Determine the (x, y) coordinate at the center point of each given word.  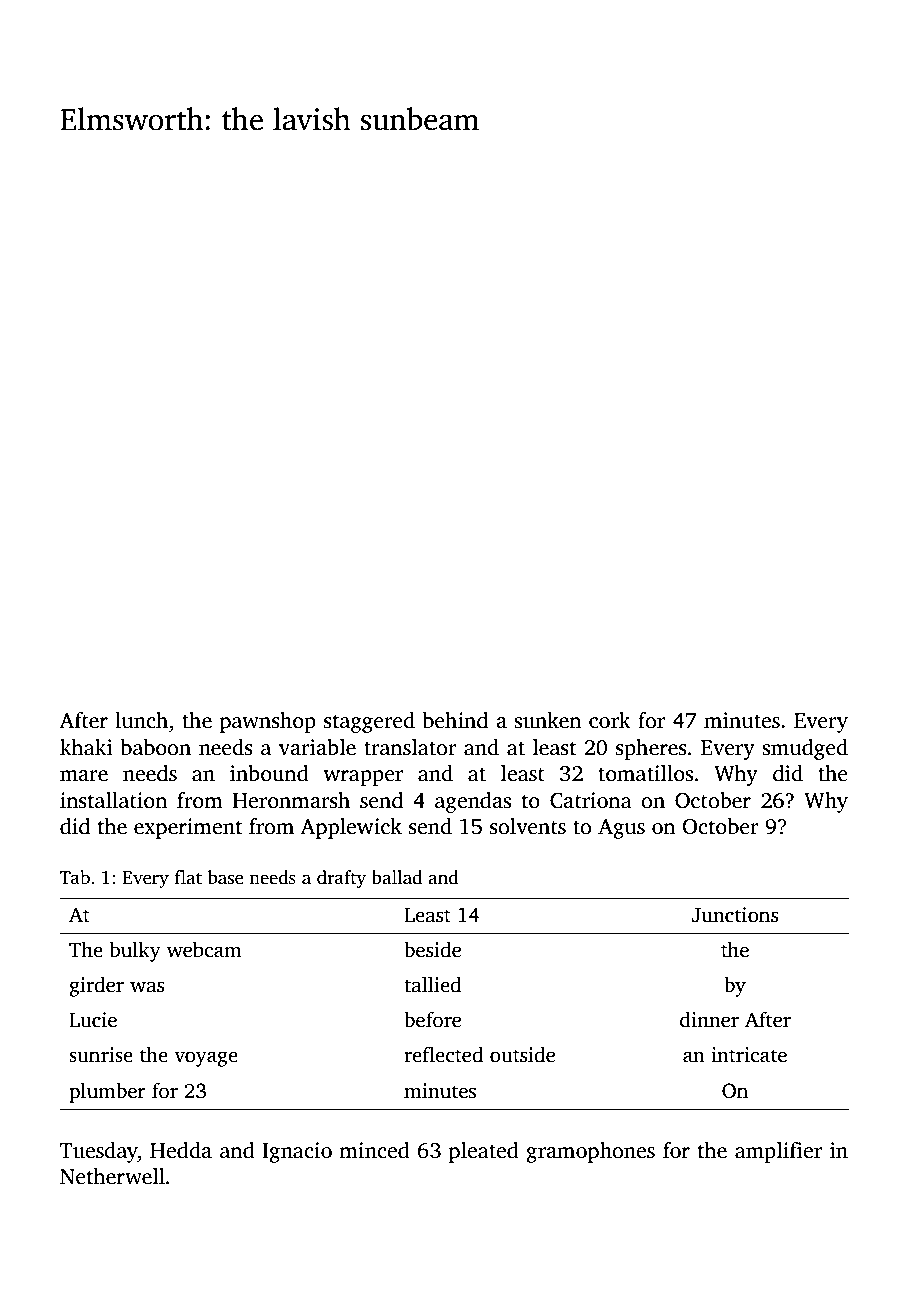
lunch (141, 720)
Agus (621, 829)
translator (410, 747)
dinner (709, 1019)
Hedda (181, 1150)
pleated (484, 1152)
